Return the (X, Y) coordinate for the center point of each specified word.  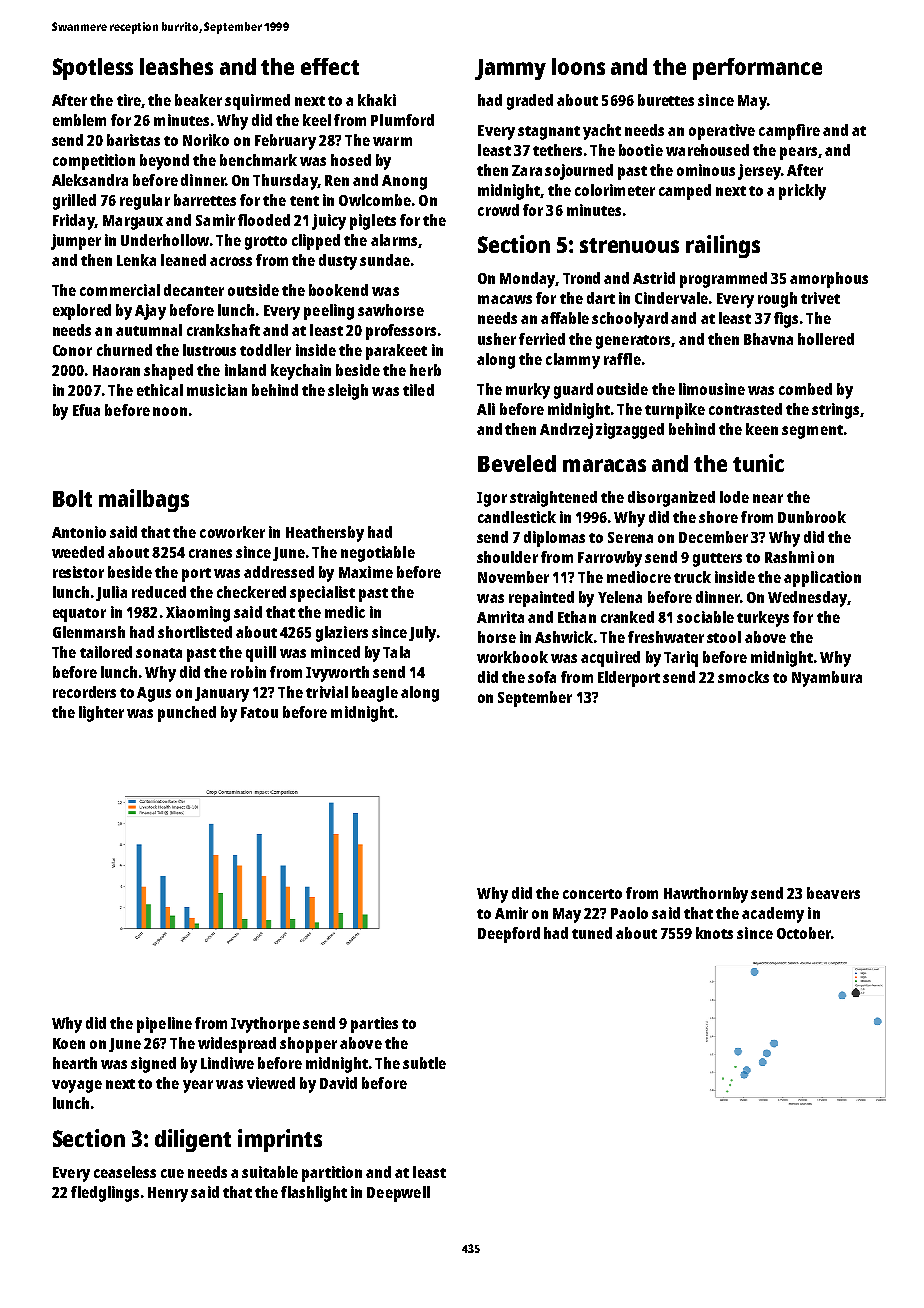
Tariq (681, 659)
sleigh (348, 392)
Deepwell (398, 1194)
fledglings (105, 1194)
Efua (86, 410)
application (822, 579)
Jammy (510, 69)
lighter (101, 714)
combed (805, 389)
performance (757, 69)
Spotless (93, 69)
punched (187, 714)
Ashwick (564, 637)
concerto (592, 894)
